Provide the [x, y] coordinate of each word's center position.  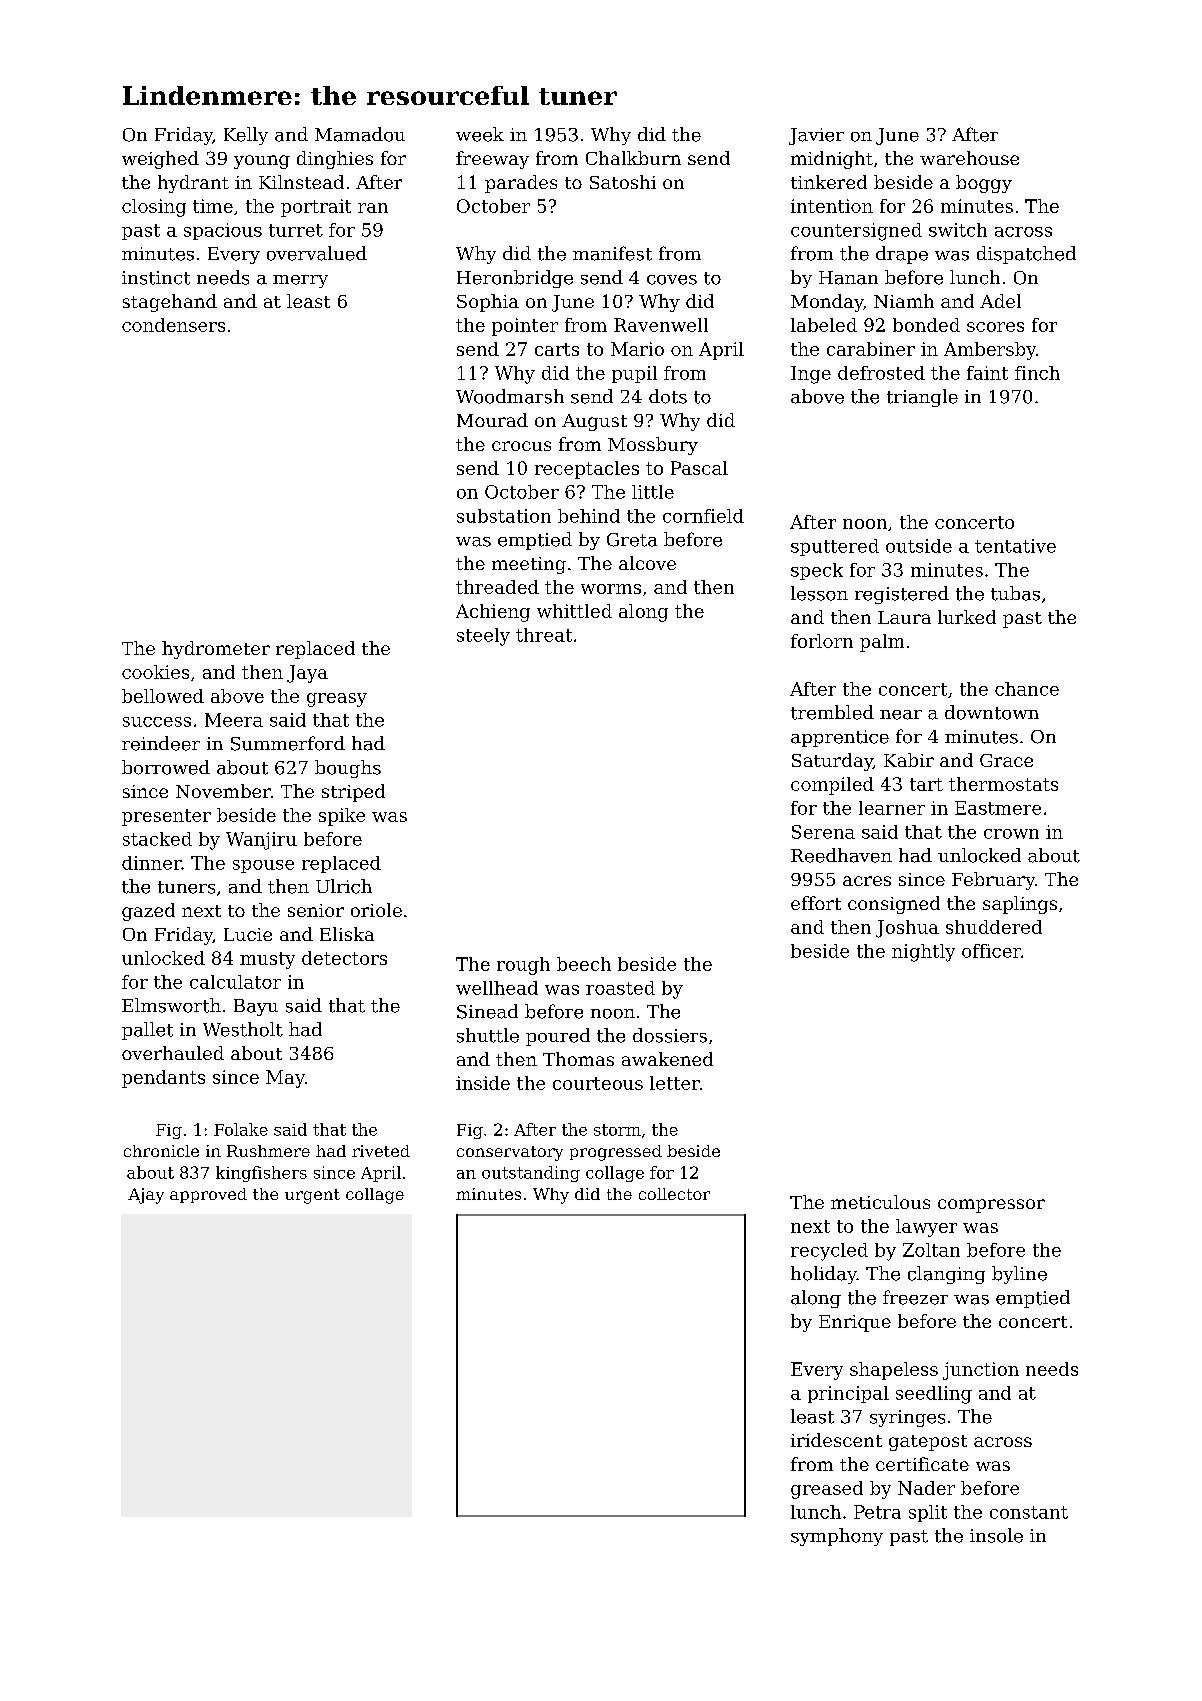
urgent [312, 1196]
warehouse [969, 158]
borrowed [166, 767]
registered [902, 595]
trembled [832, 712]
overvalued [317, 253]
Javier [816, 136]
